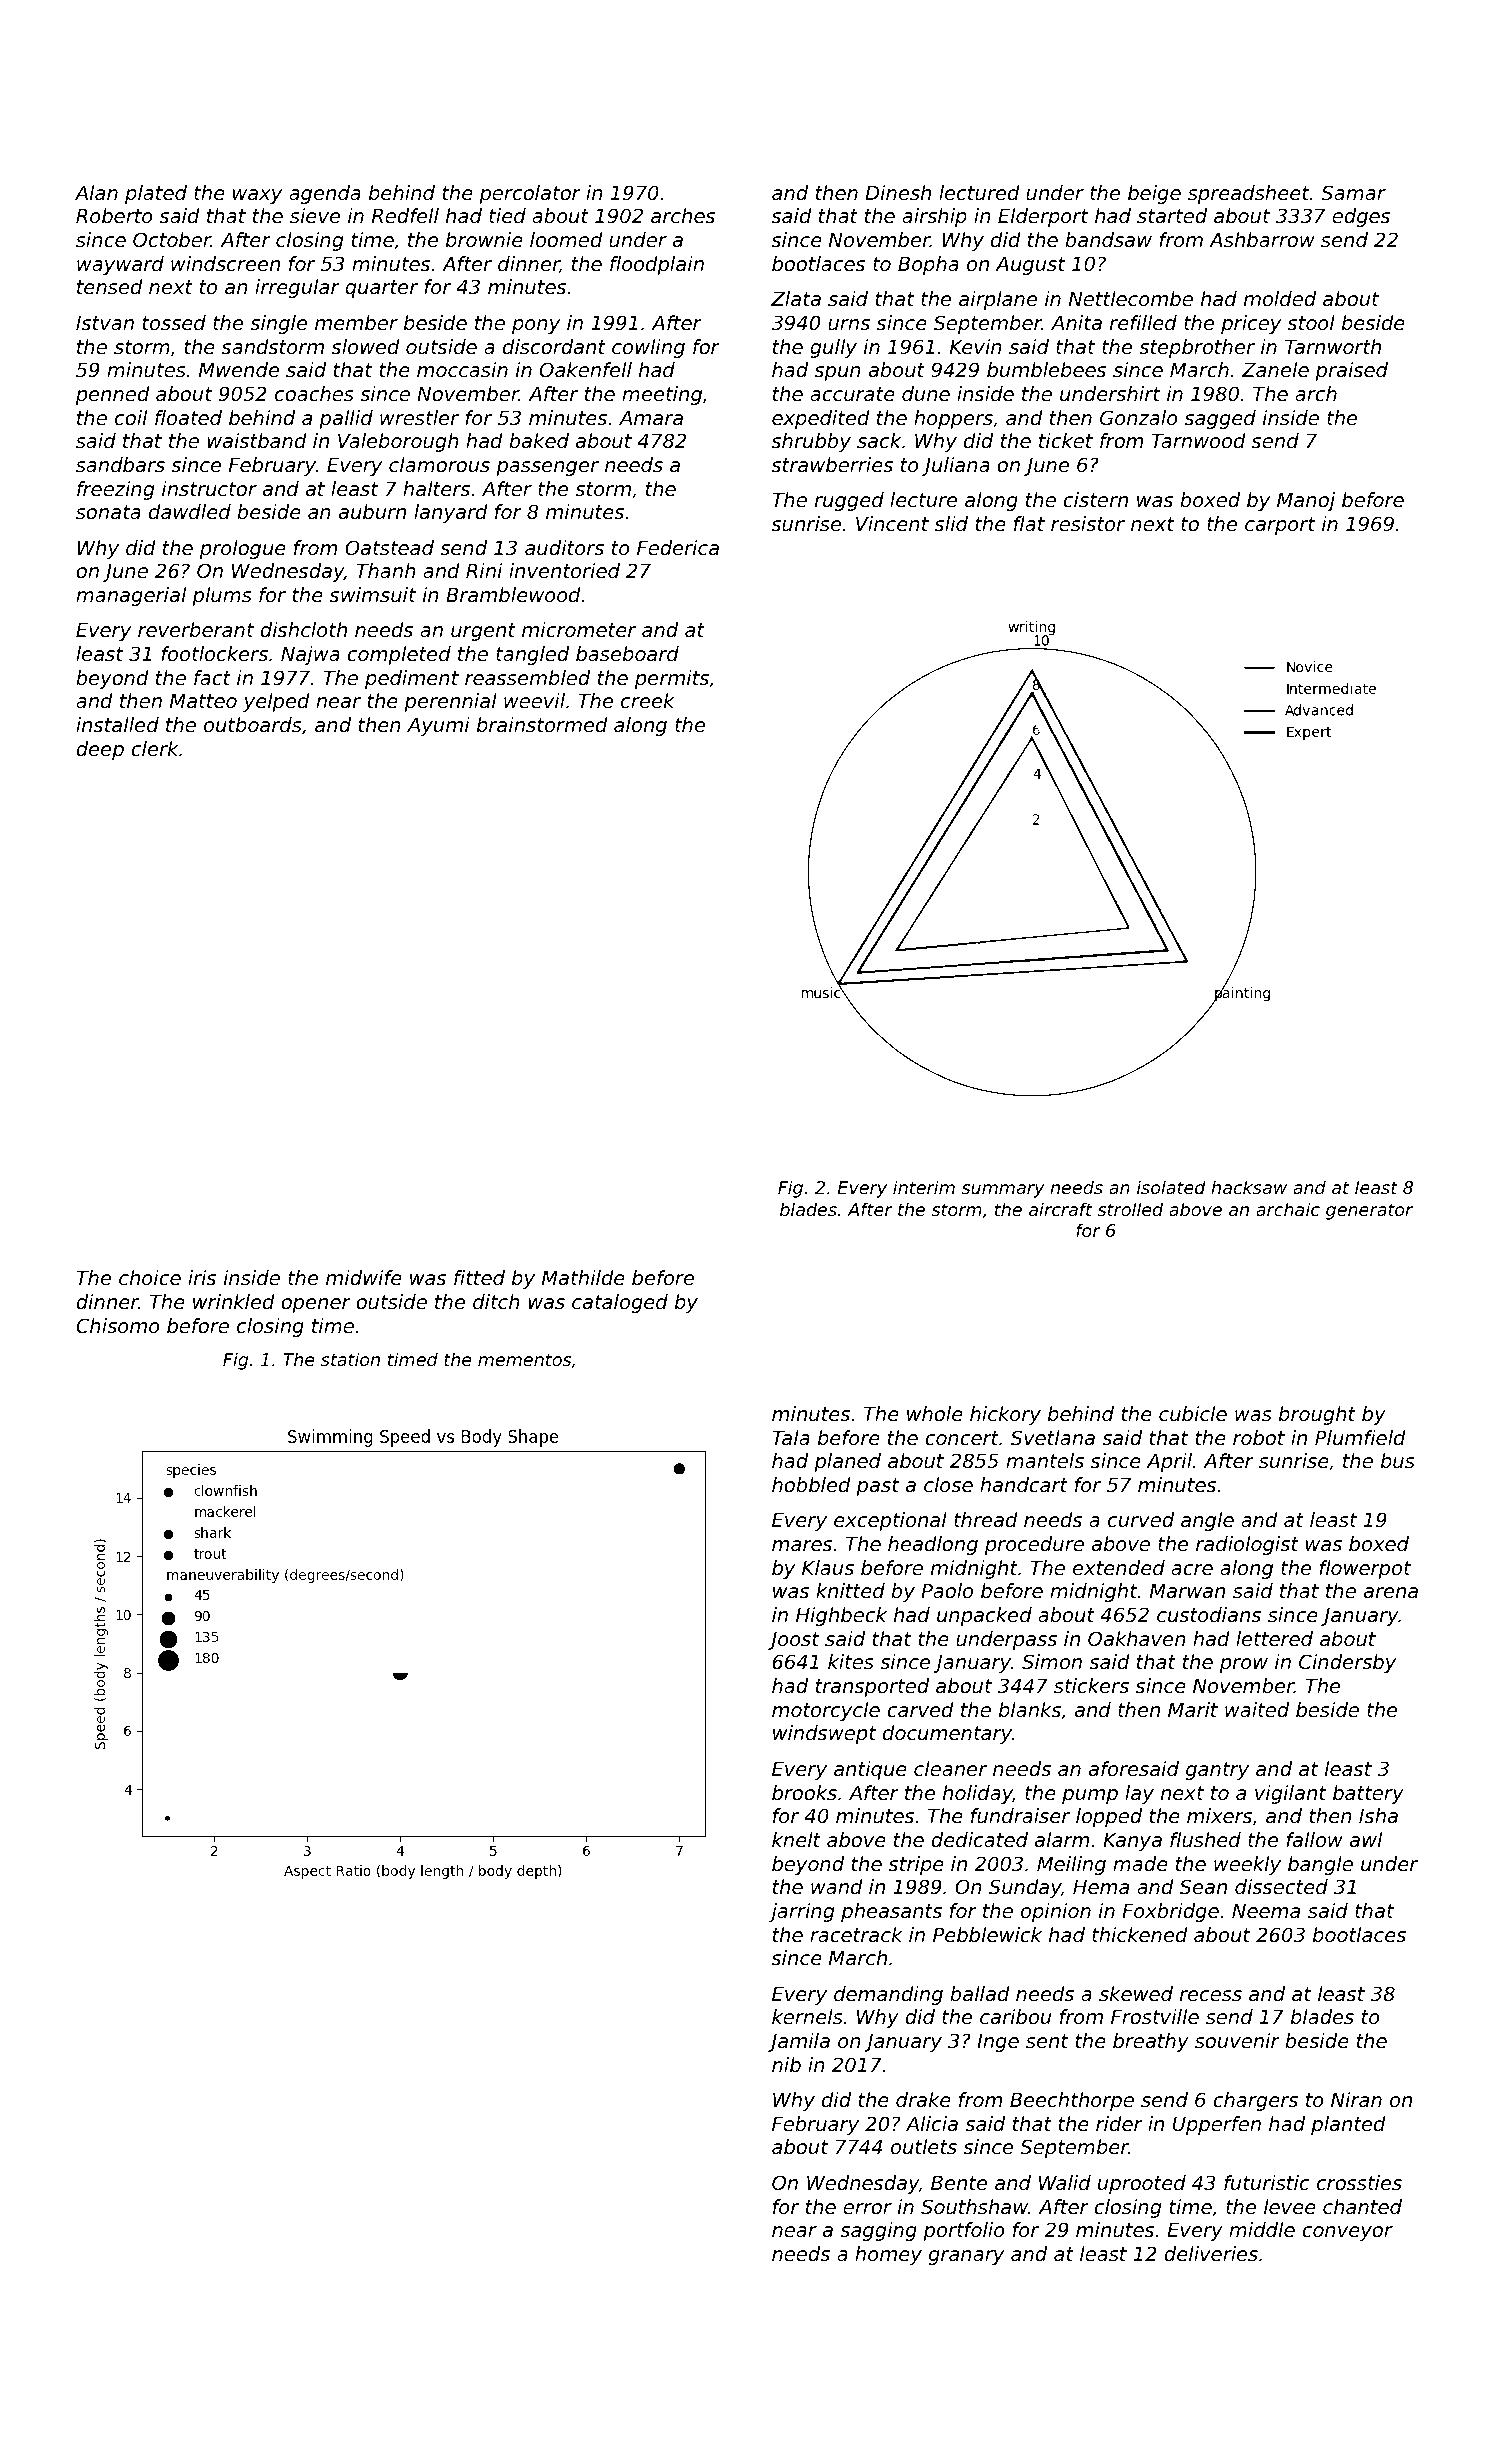 This page has width=1496, height=2464. What do you see at coordinates (150, 1278) in the page?
I see `choice` at bounding box center [150, 1278].
